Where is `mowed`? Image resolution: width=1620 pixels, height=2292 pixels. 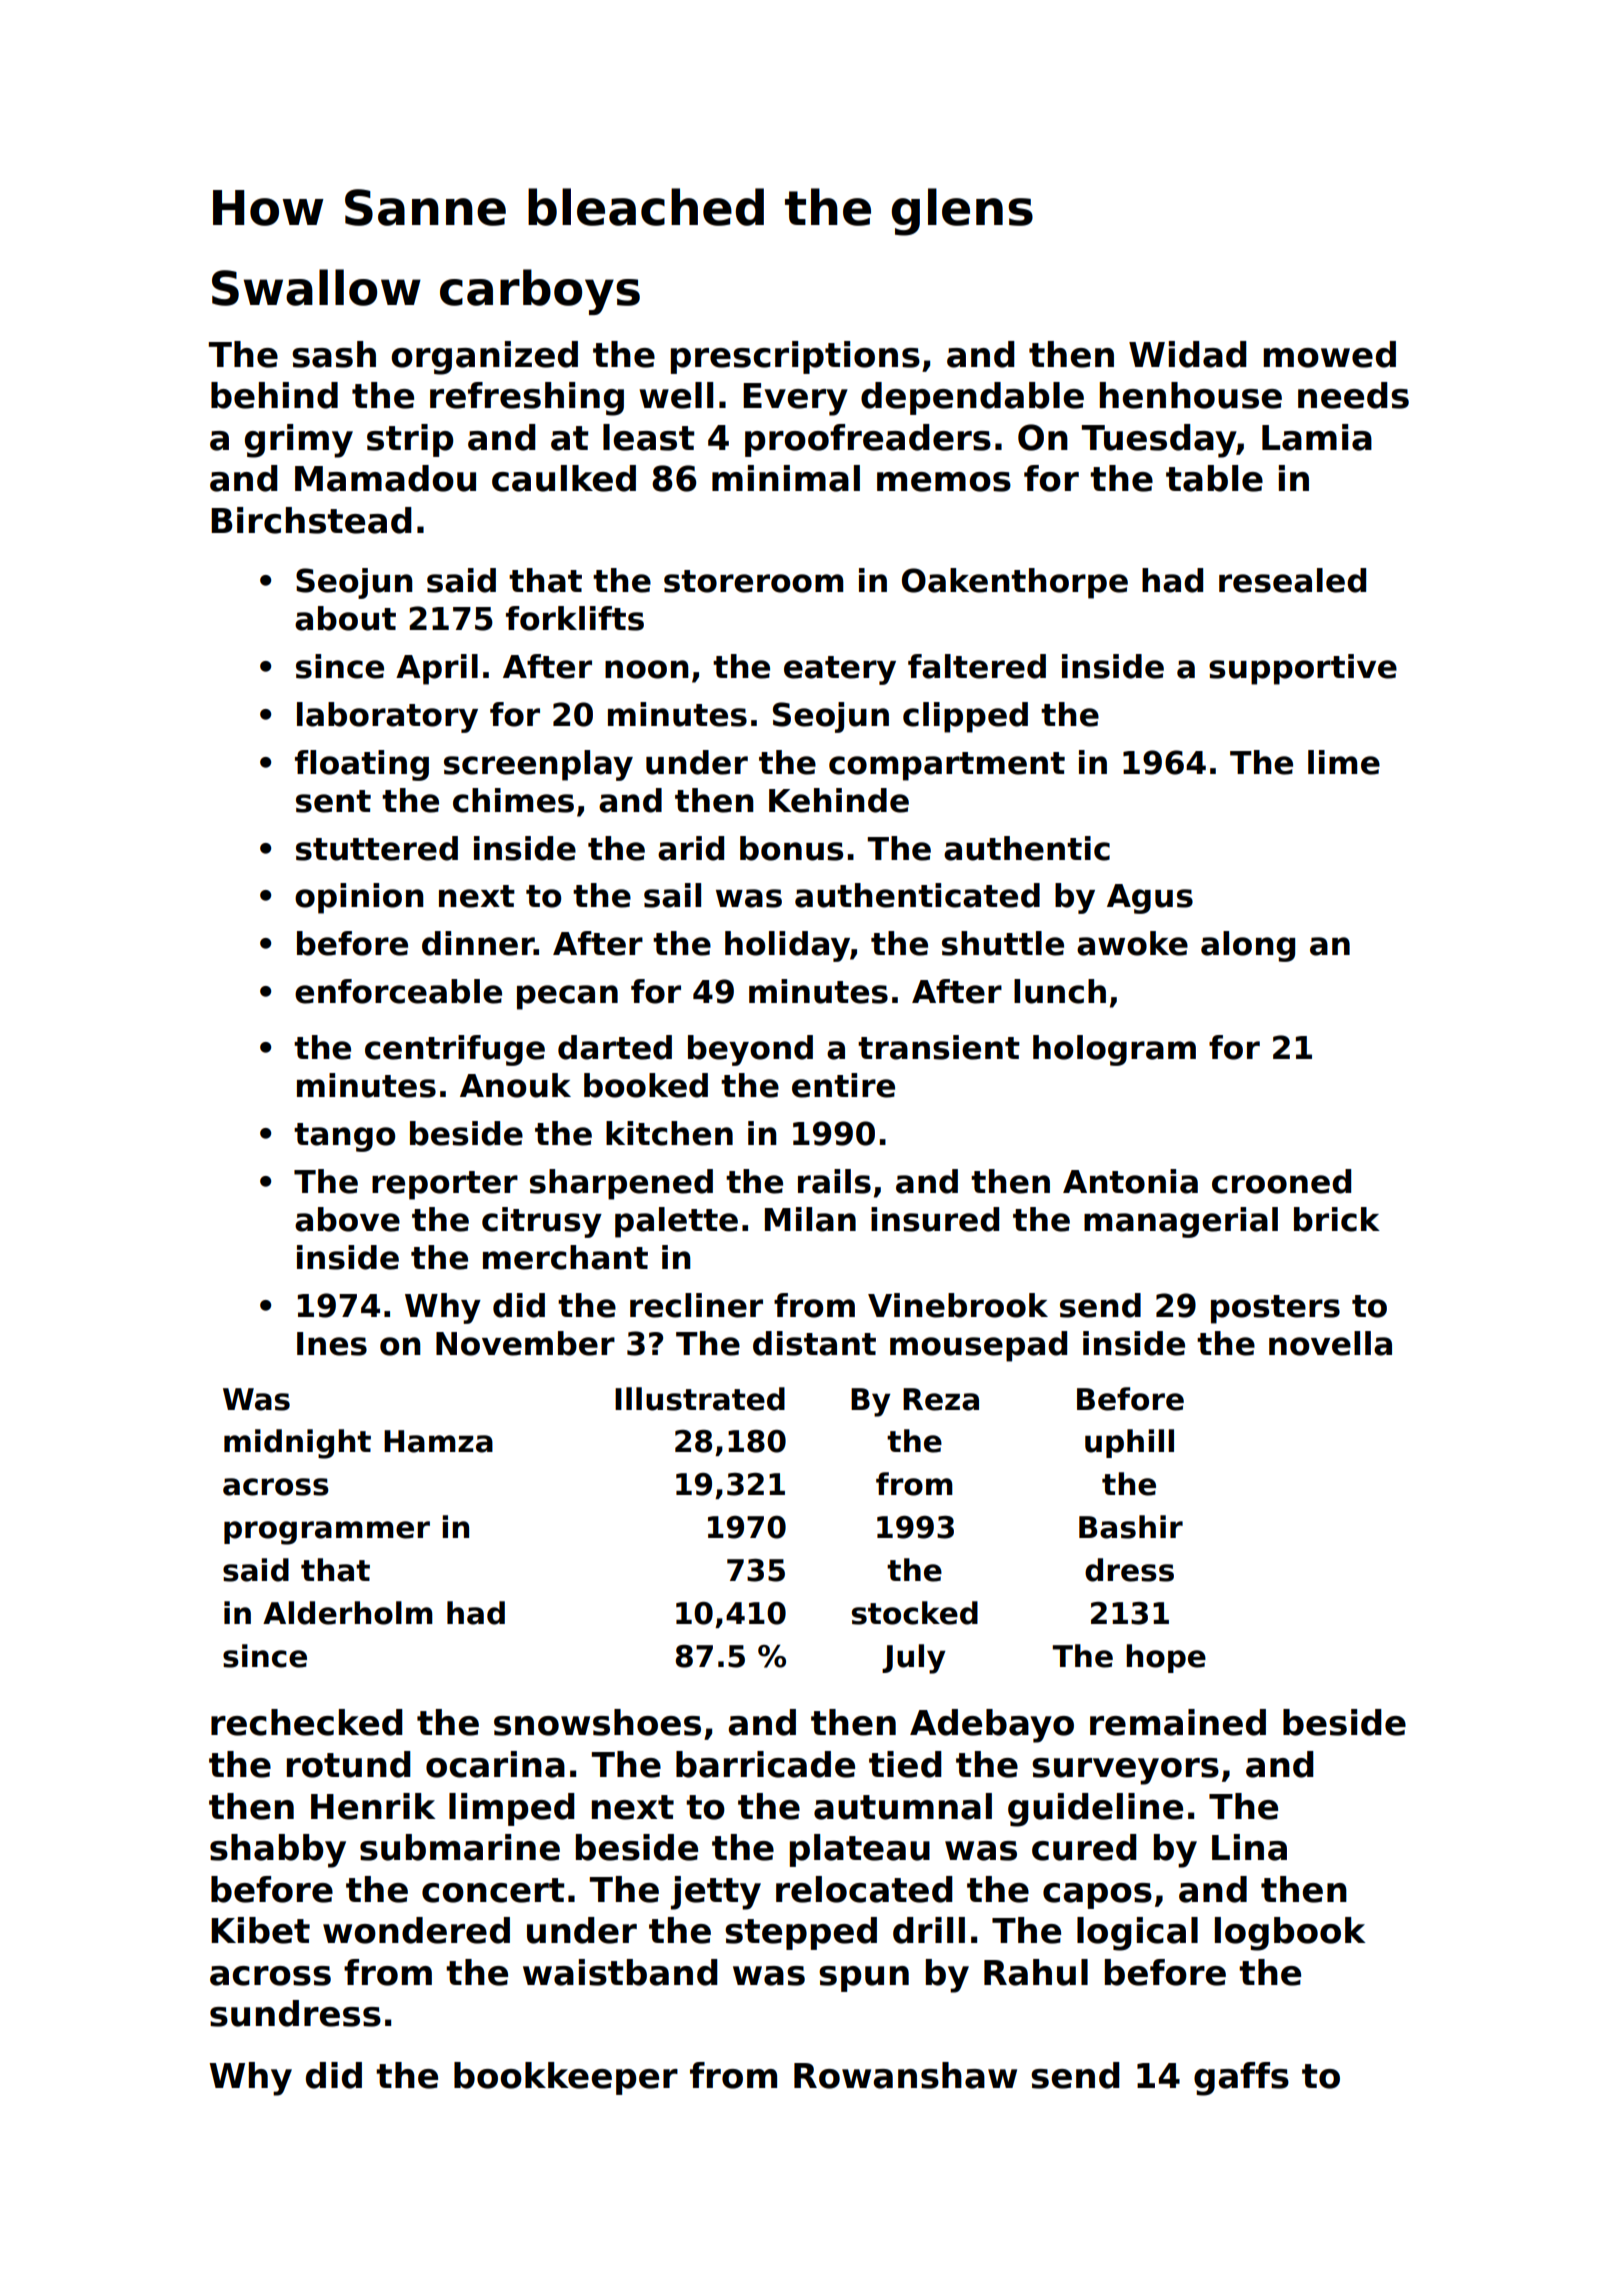 mowed is located at coordinates (1329, 354).
